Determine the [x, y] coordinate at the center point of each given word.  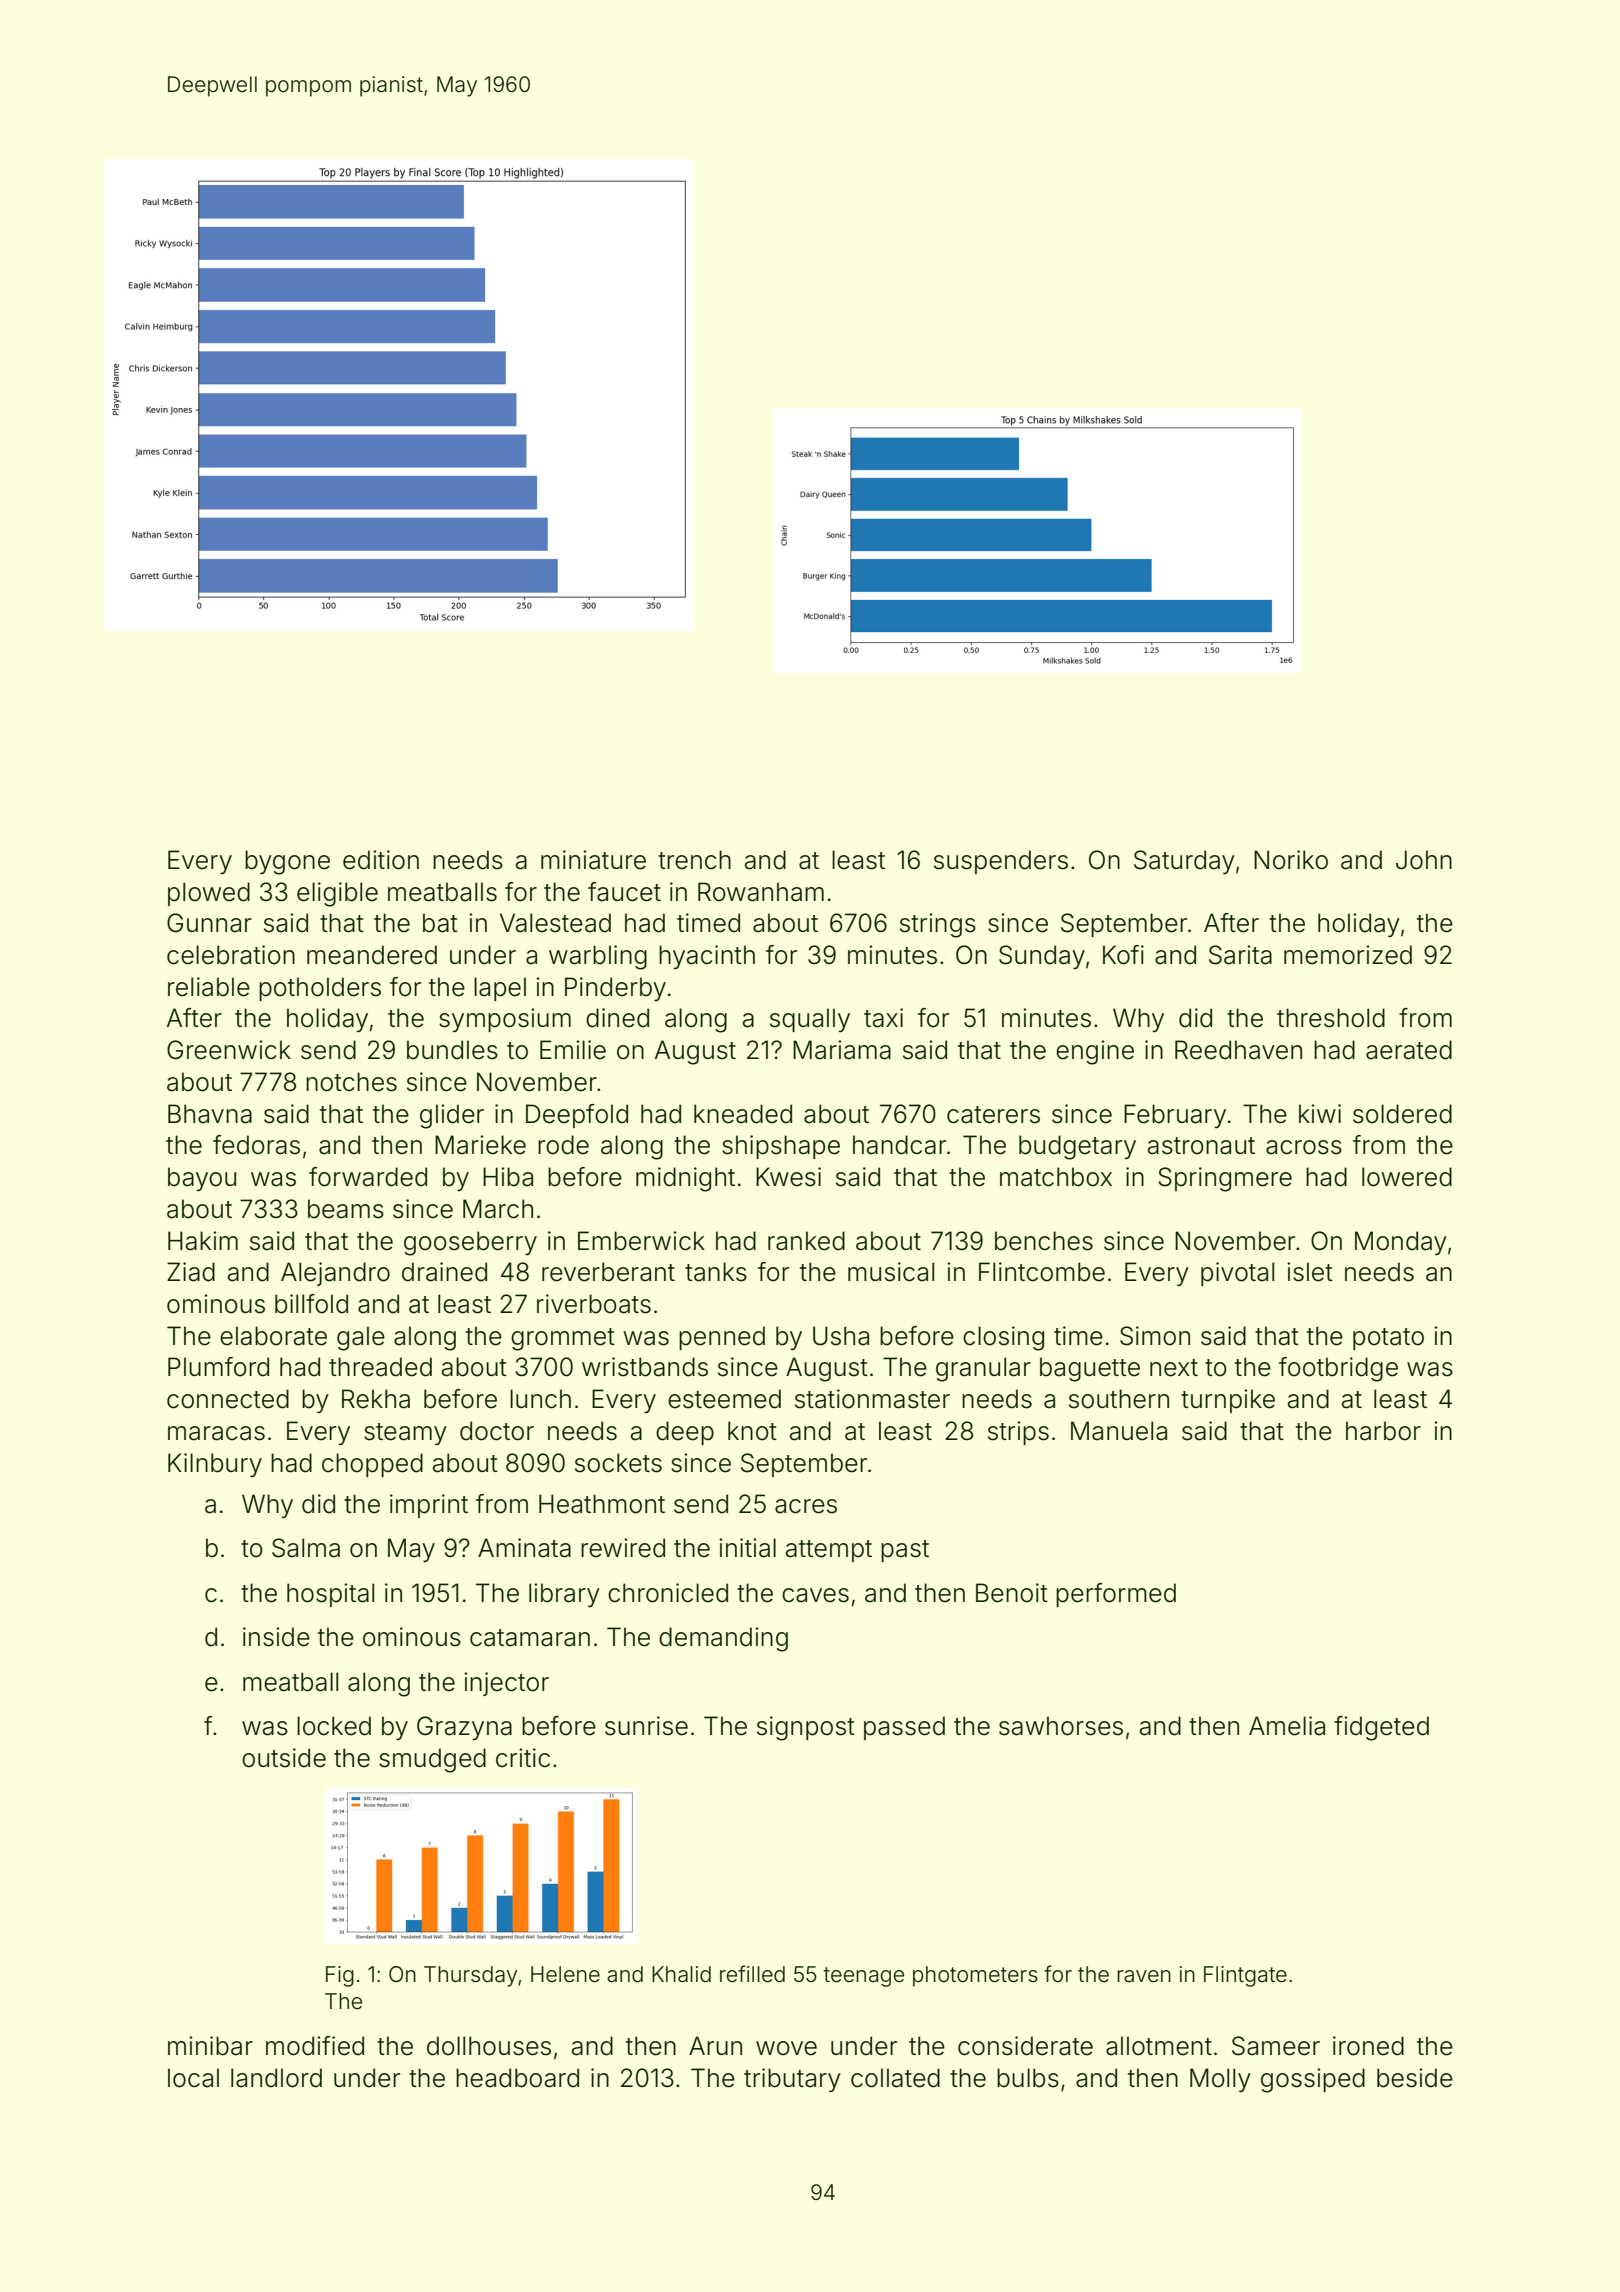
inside [276, 1637]
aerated [1409, 1050]
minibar [210, 2046]
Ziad [191, 1272]
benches [1044, 1241]
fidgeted [1381, 1728]
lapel [500, 989]
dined [617, 1018]
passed [904, 1728]
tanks [716, 1272]
